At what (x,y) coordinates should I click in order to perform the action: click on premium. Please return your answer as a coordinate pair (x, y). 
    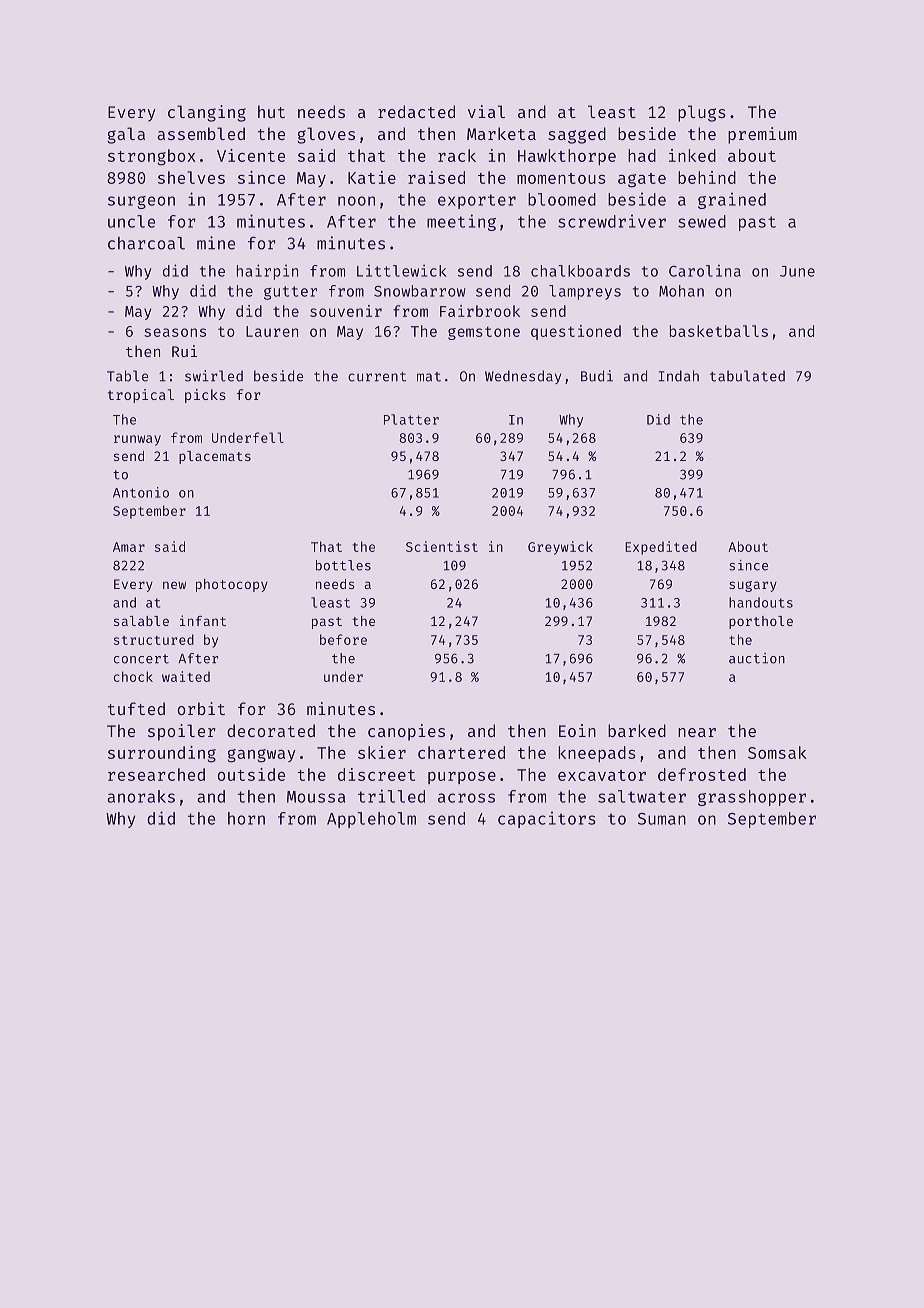
    Looking at the image, I should click on (762, 135).
